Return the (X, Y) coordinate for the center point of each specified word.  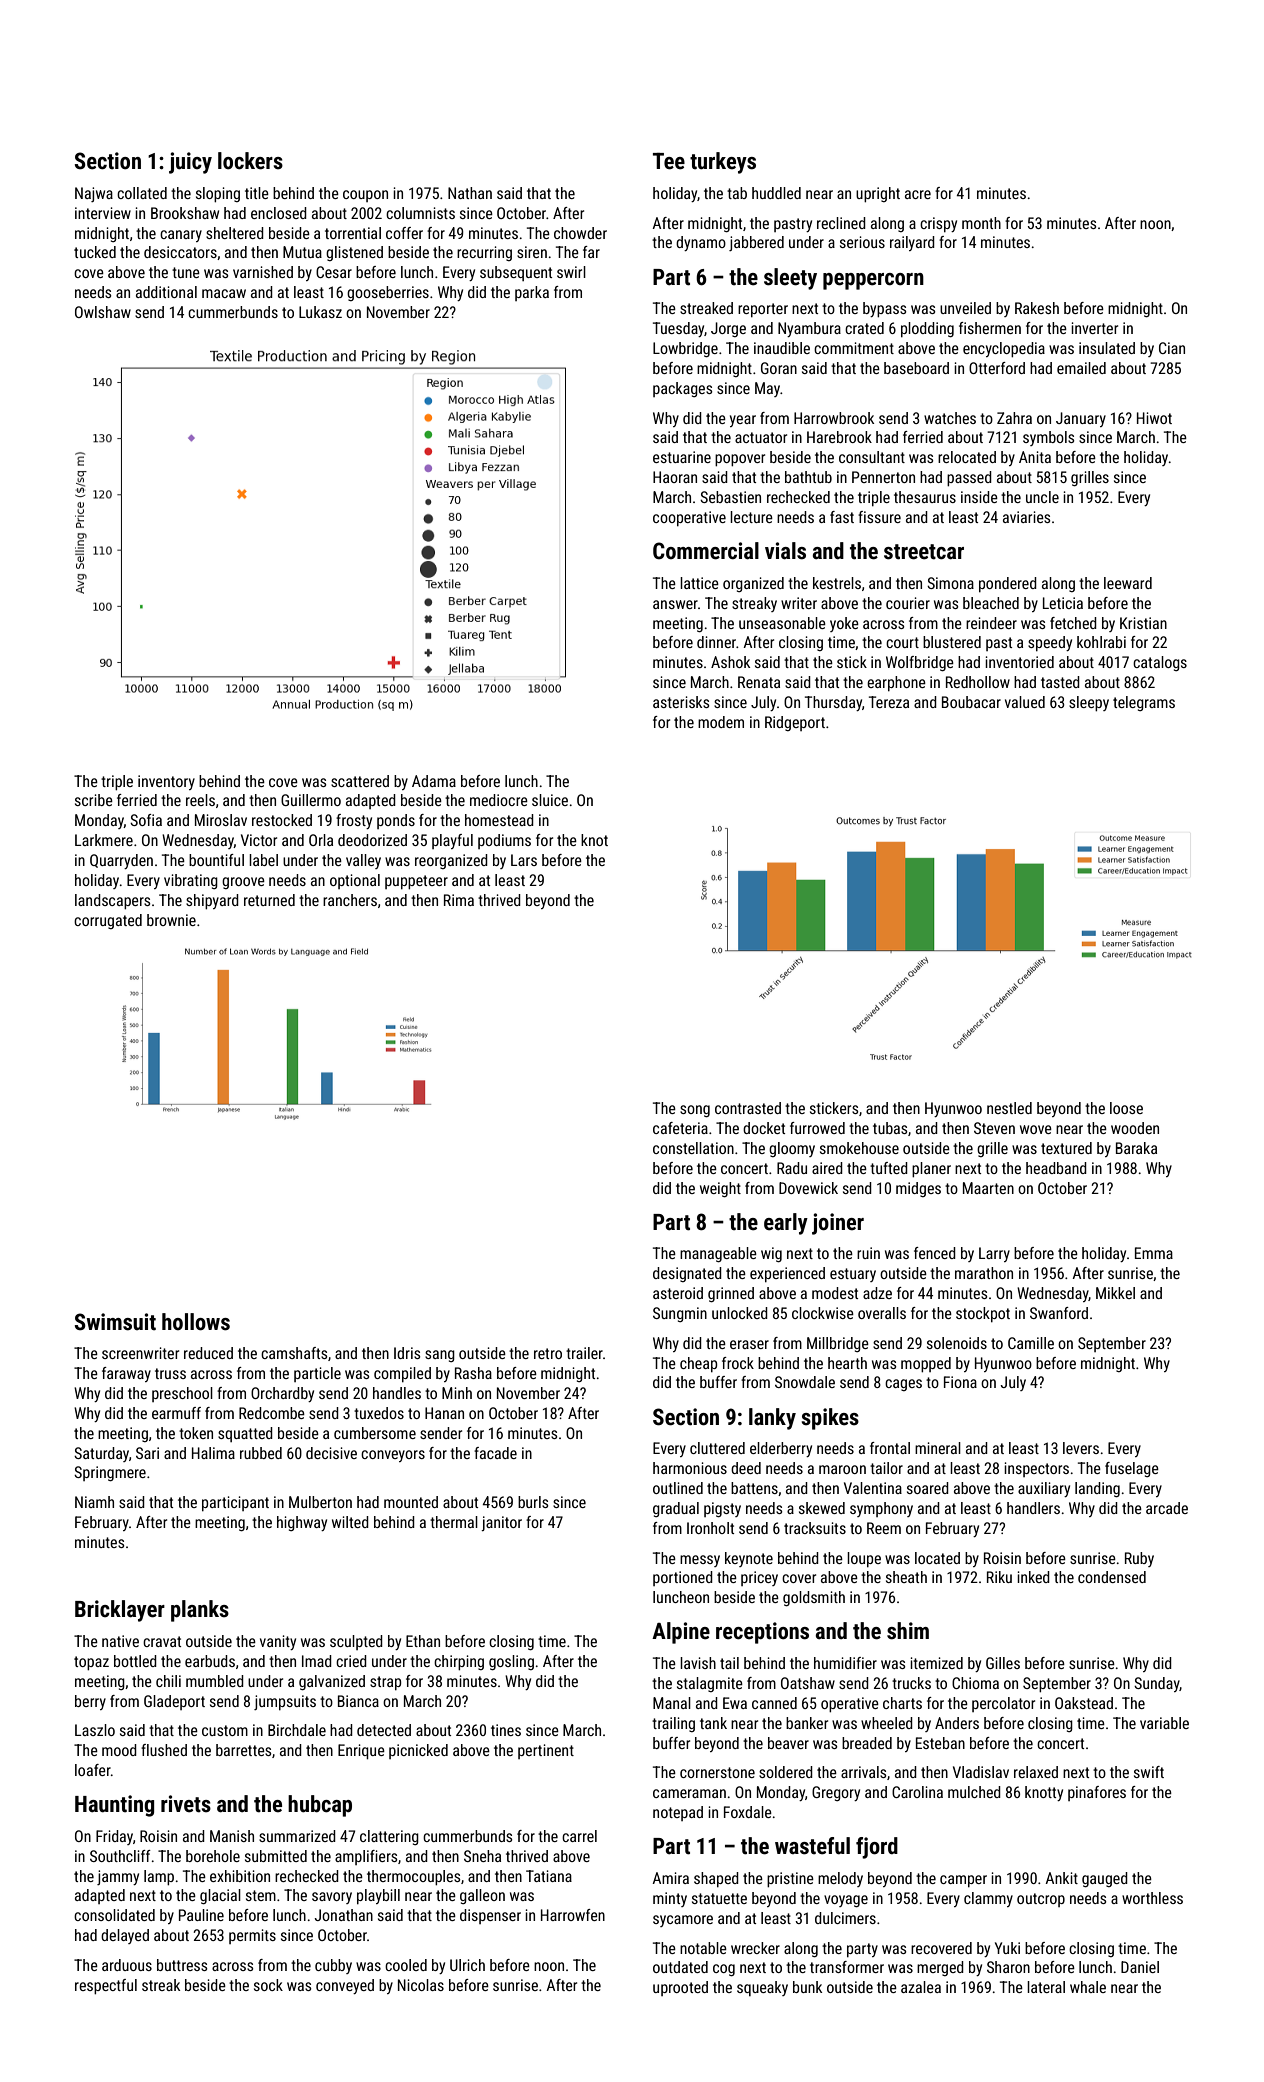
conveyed (345, 1986)
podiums (504, 841)
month (981, 223)
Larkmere (104, 840)
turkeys (723, 163)
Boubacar (971, 702)
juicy (190, 163)
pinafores (1097, 1793)
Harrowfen (573, 1915)
